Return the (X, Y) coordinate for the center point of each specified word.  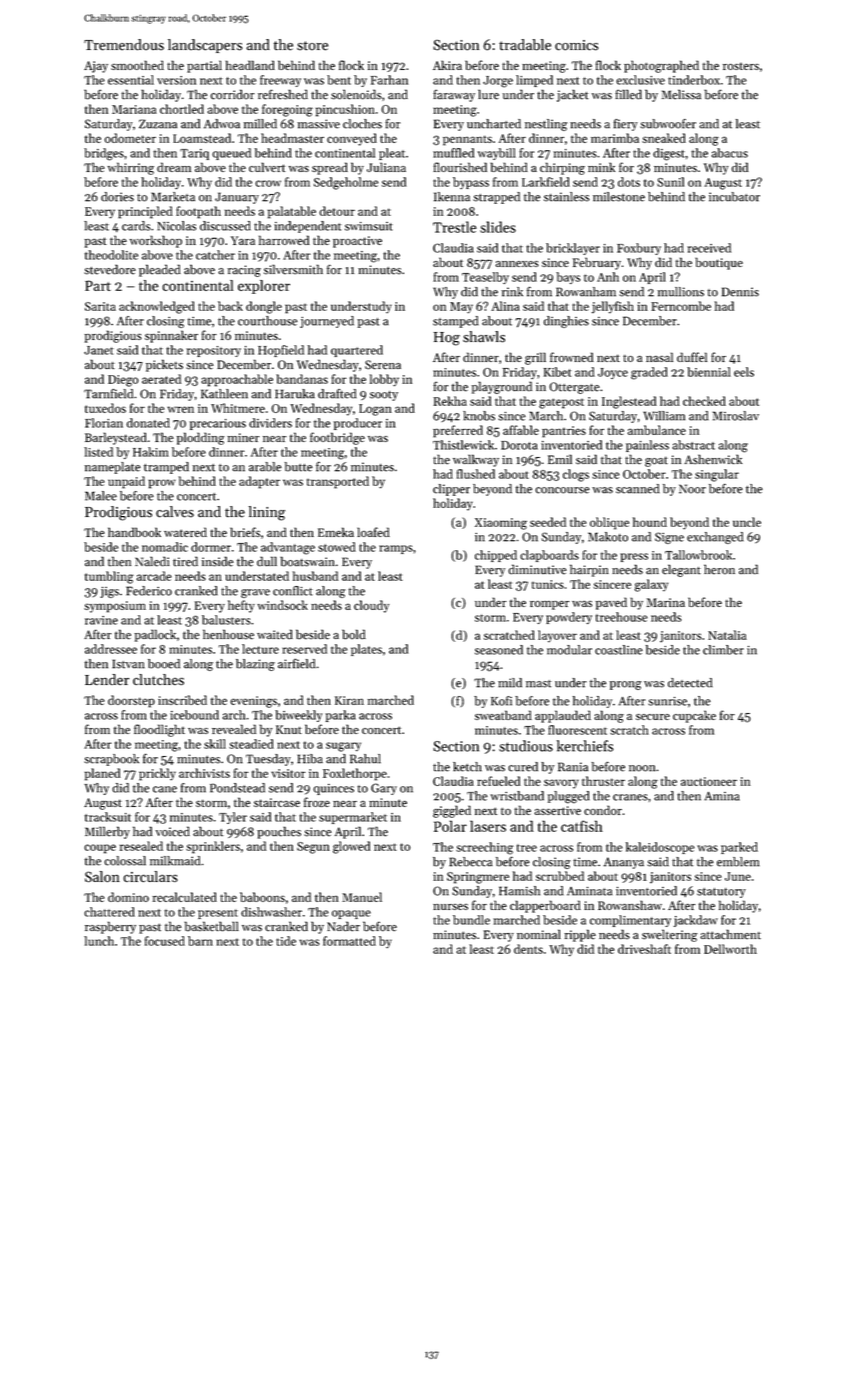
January (237, 198)
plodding (200, 438)
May (461, 308)
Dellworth (730, 949)
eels (744, 372)
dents (528, 949)
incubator (734, 197)
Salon (102, 877)
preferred (458, 431)
